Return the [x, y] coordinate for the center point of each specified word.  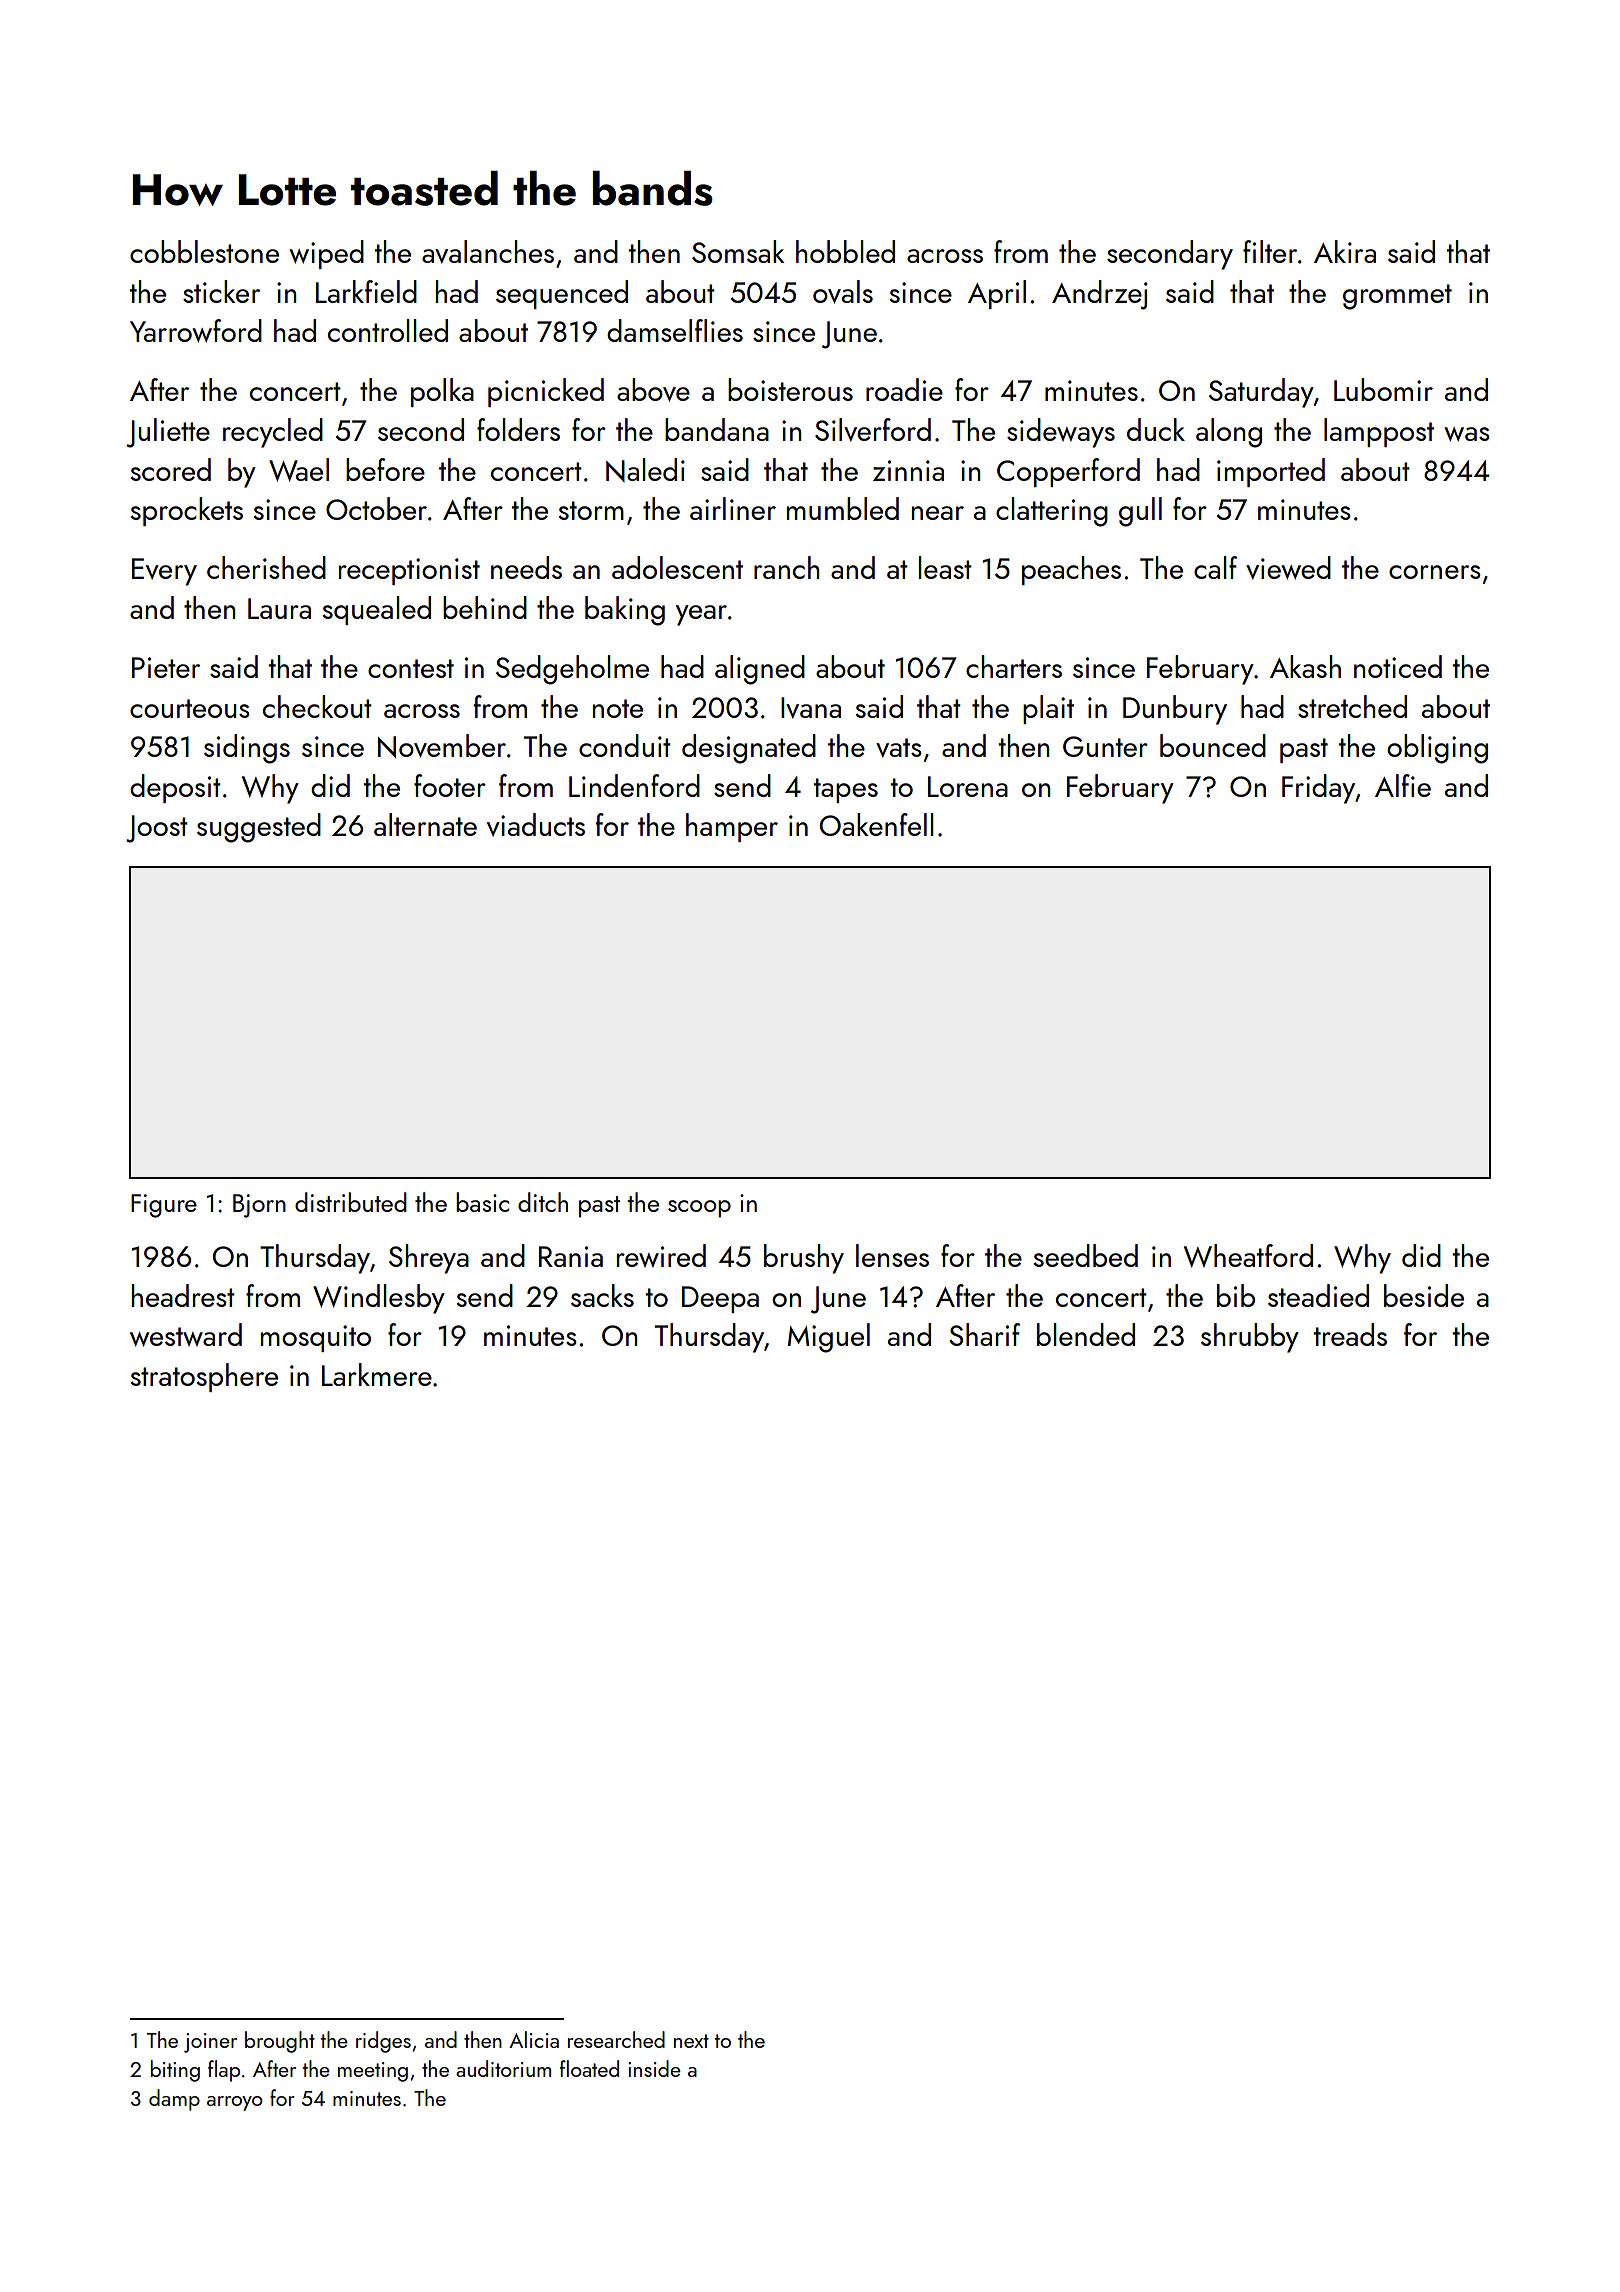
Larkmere [377, 1374]
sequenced [562, 294]
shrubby [1250, 1338]
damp [174, 2100]
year [701, 615]
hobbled [845, 251]
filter [1270, 251]
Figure [164, 1206]
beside [1424, 1295]
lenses [892, 1255]
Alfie [1403, 785]
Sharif [984, 1334]
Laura [279, 608]
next [691, 2041]
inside [654, 2068]
